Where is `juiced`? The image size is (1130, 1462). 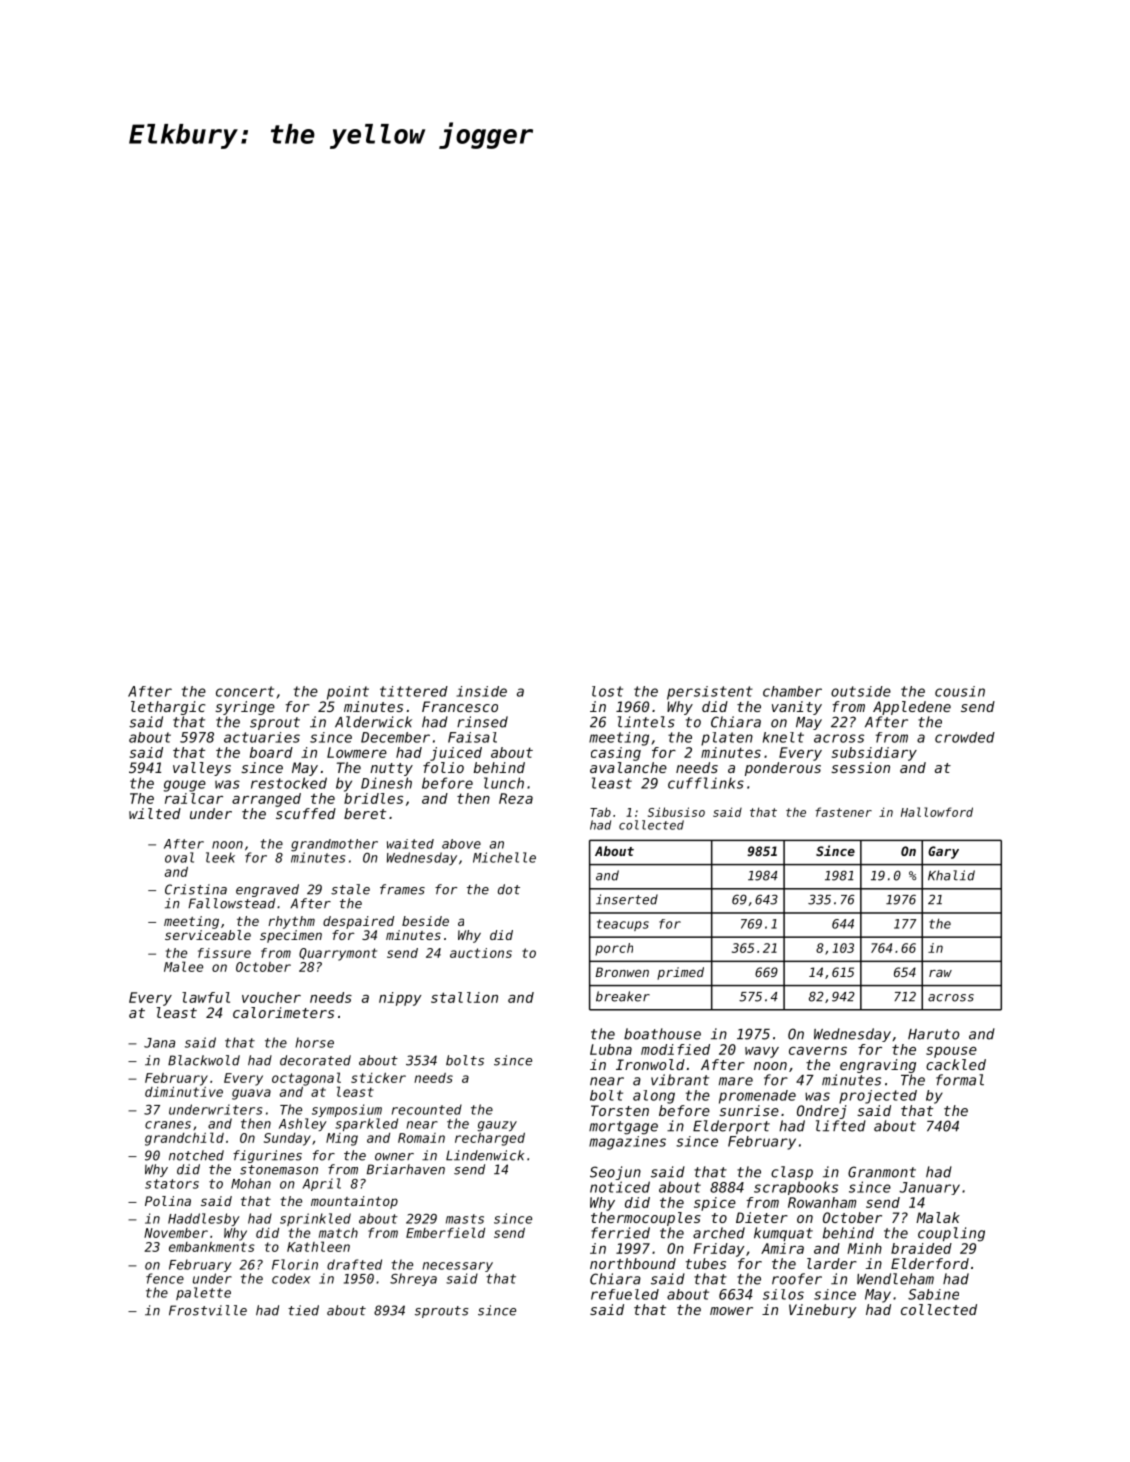 juiced is located at coordinates (456, 754).
